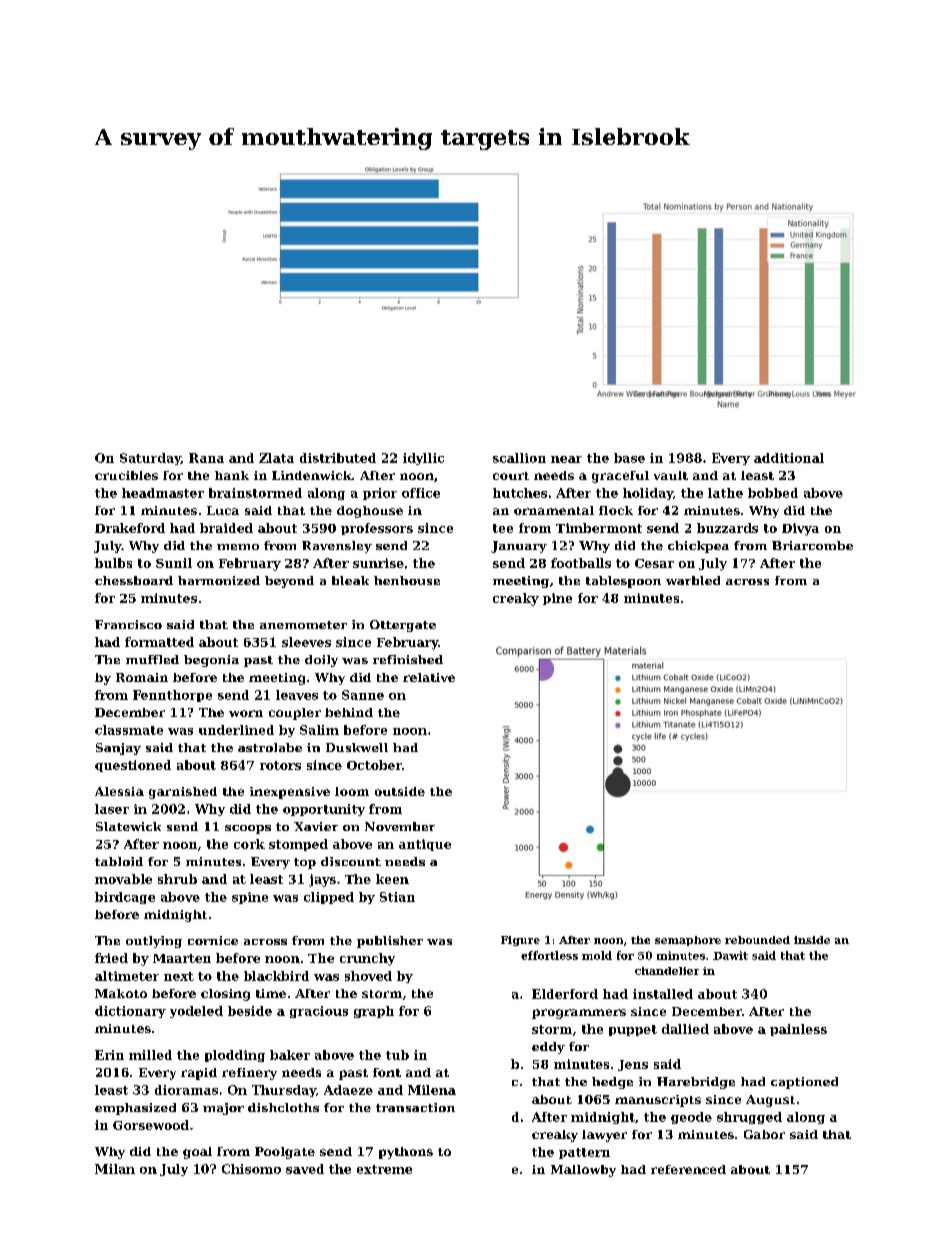 The width and height of the screenshot is (952, 1233). Describe the element at coordinates (520, 941) in the screenshot. I see `Figure` at that location.
